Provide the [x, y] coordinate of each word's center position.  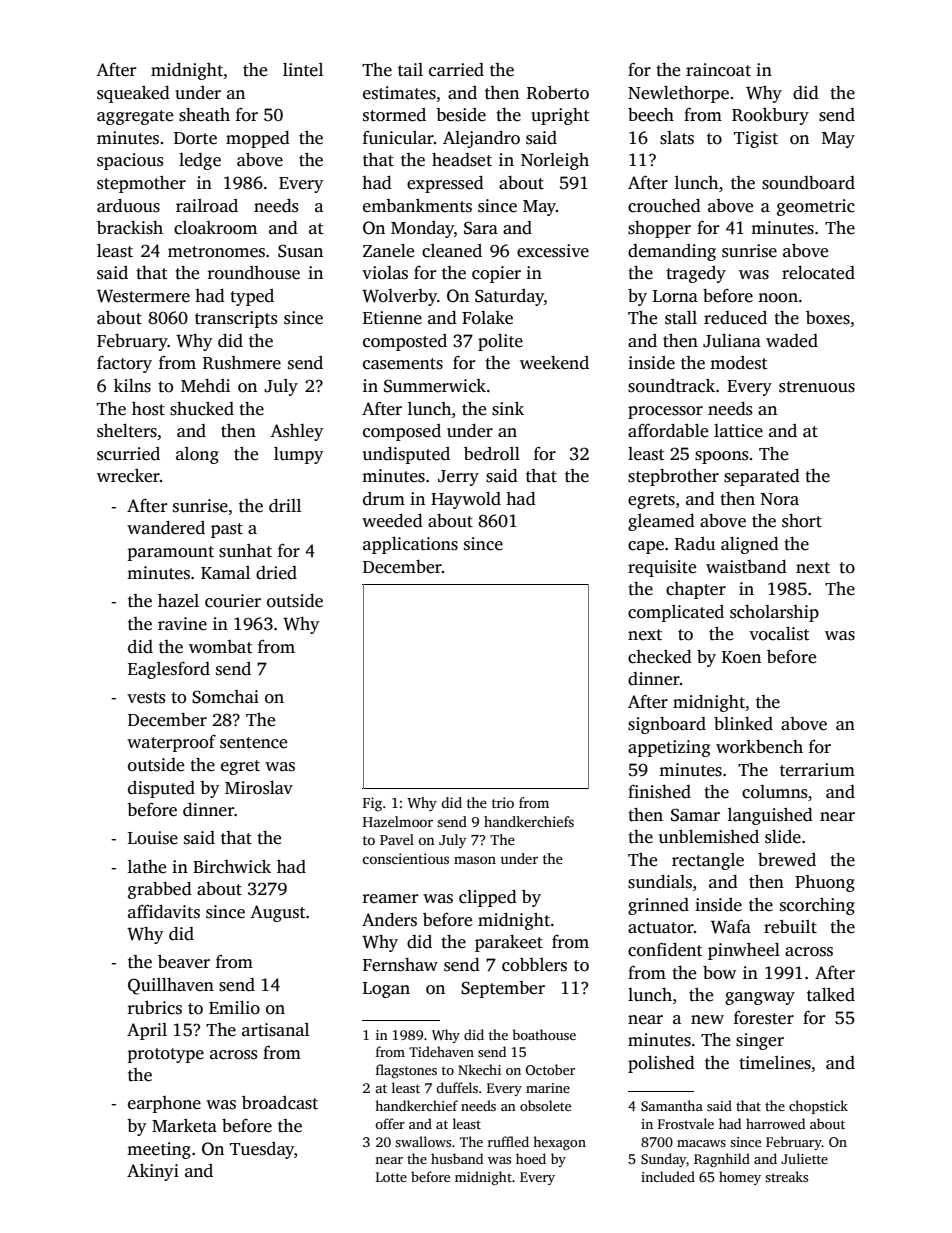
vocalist [779, 634]
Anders [389, 920]
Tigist [756, 139]
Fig [372, 804]
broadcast [280, 1103]
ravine [182, 624]
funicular [398, 137]
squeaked [133, 94]
